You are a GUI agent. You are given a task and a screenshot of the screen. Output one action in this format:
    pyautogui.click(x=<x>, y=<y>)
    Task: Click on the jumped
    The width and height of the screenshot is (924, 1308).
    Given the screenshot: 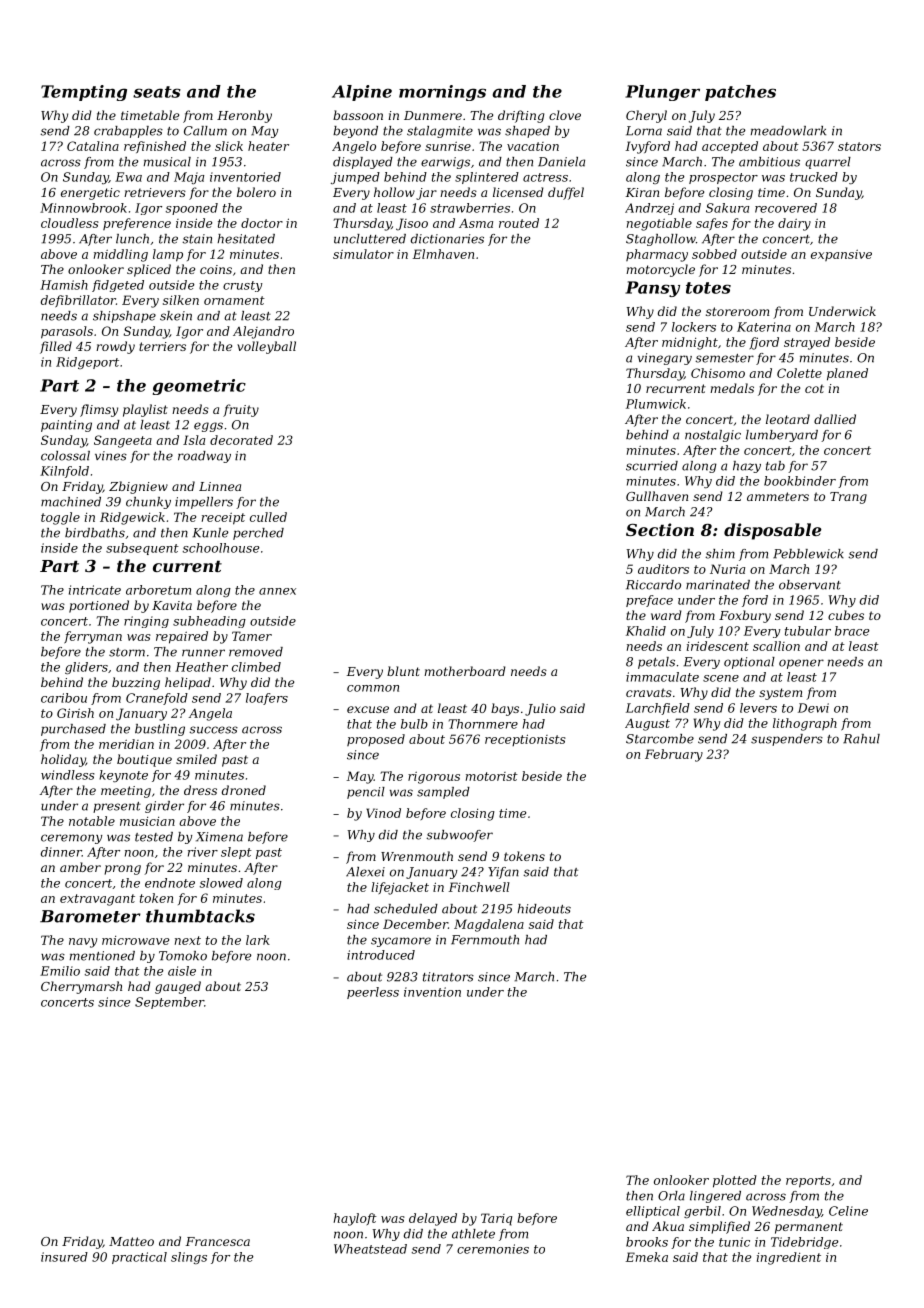 What is the action you would take?
    pyautogui.click(x=355, y=178)
